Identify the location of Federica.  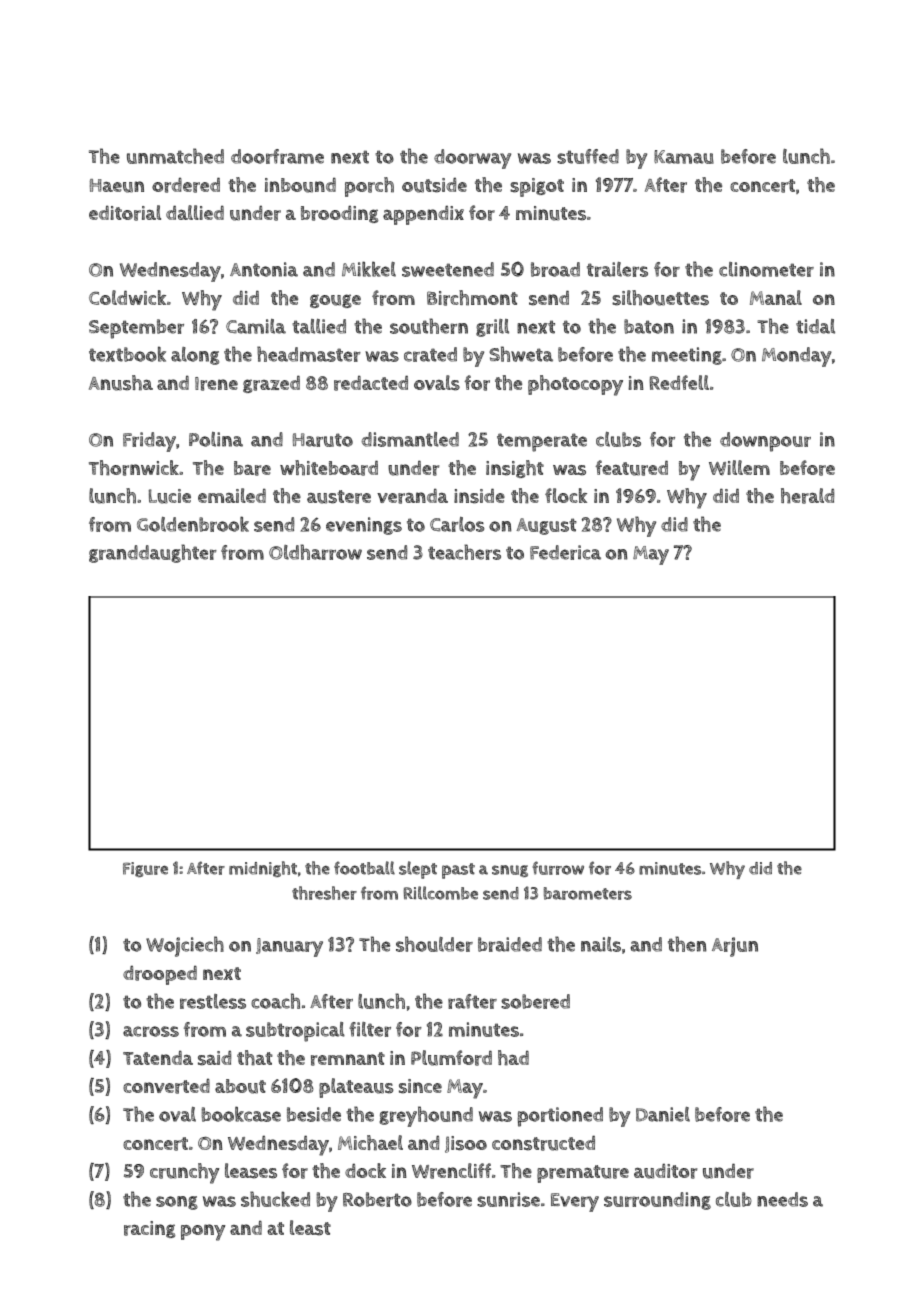
(565, 552).
